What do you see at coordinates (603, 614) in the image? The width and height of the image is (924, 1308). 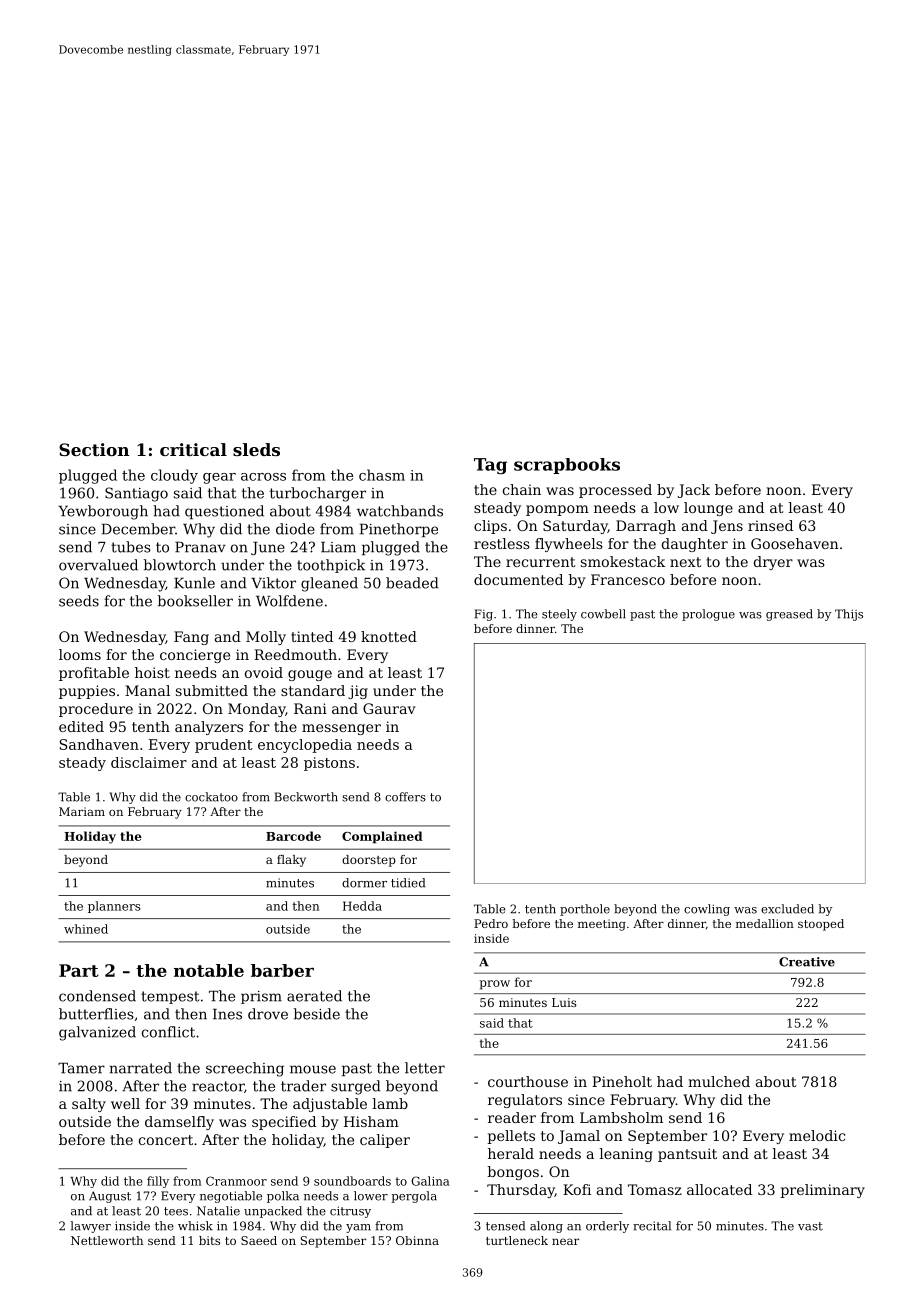 I see `cowbell` at bounding box center [603, 614].
